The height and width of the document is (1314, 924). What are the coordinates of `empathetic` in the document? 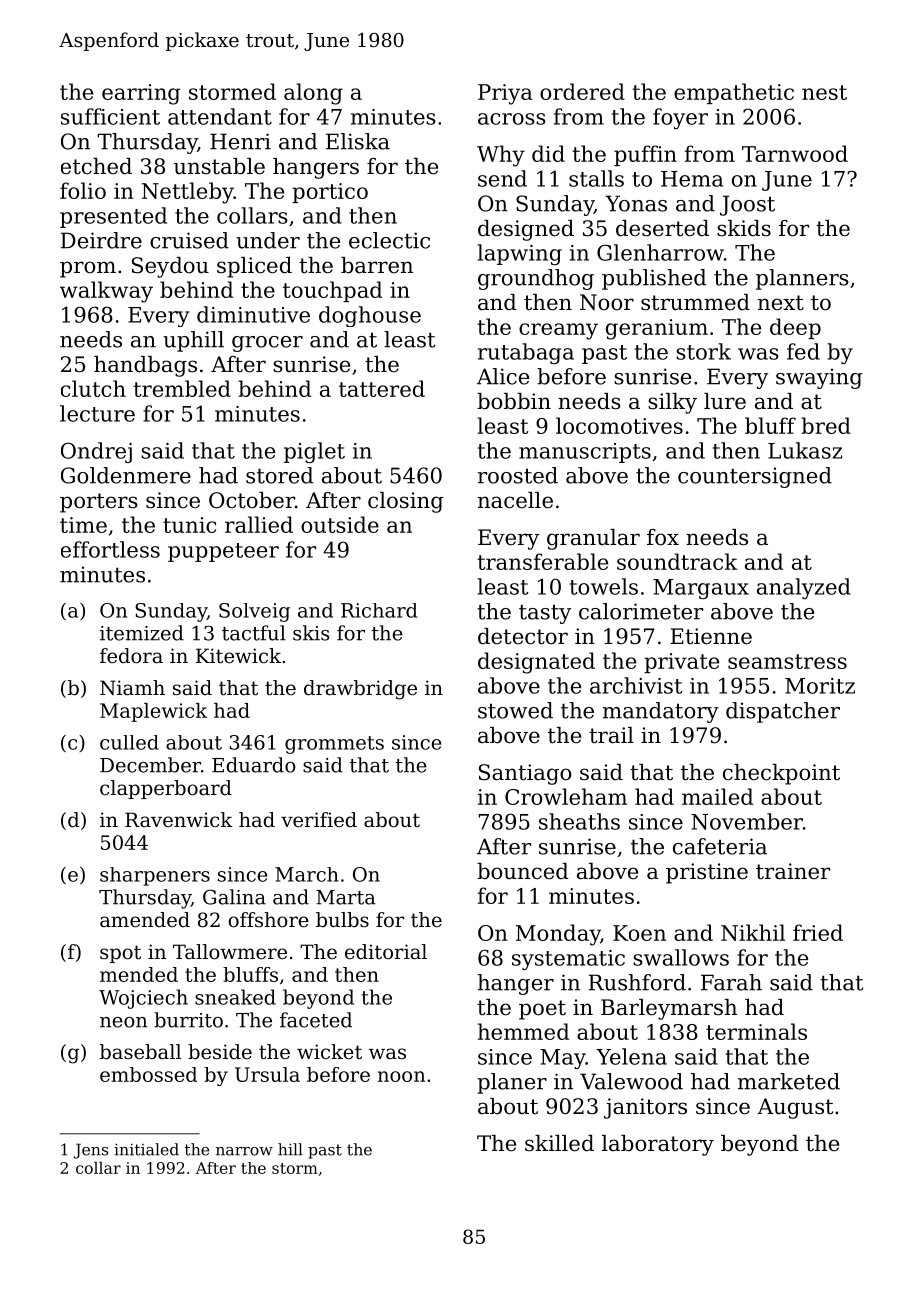 It's located at (734, 93).
